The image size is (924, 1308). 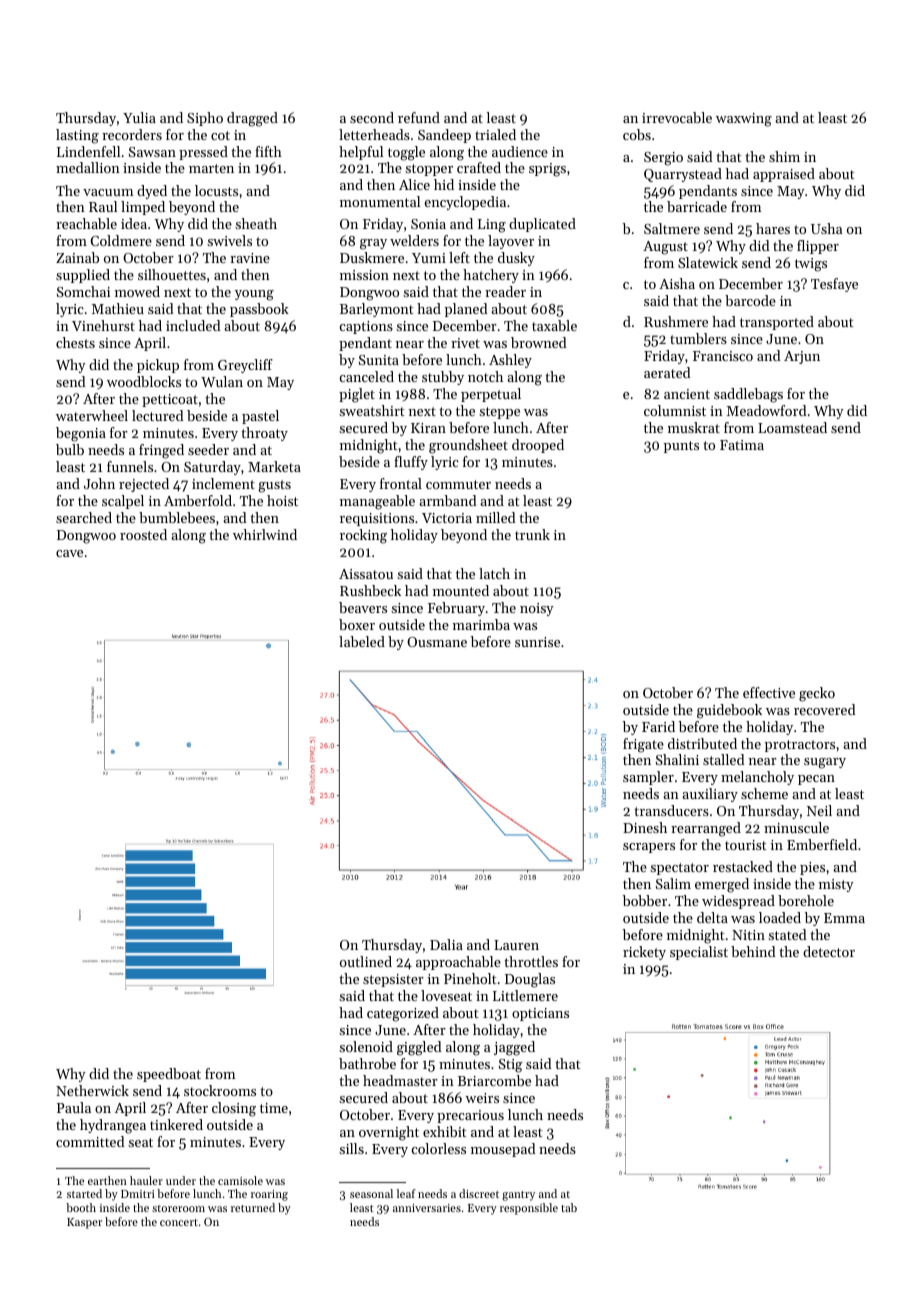 What do you see at coordinates (282, 500) in the screenshot?
I see `hoist` at bounding box center [282, 500].
